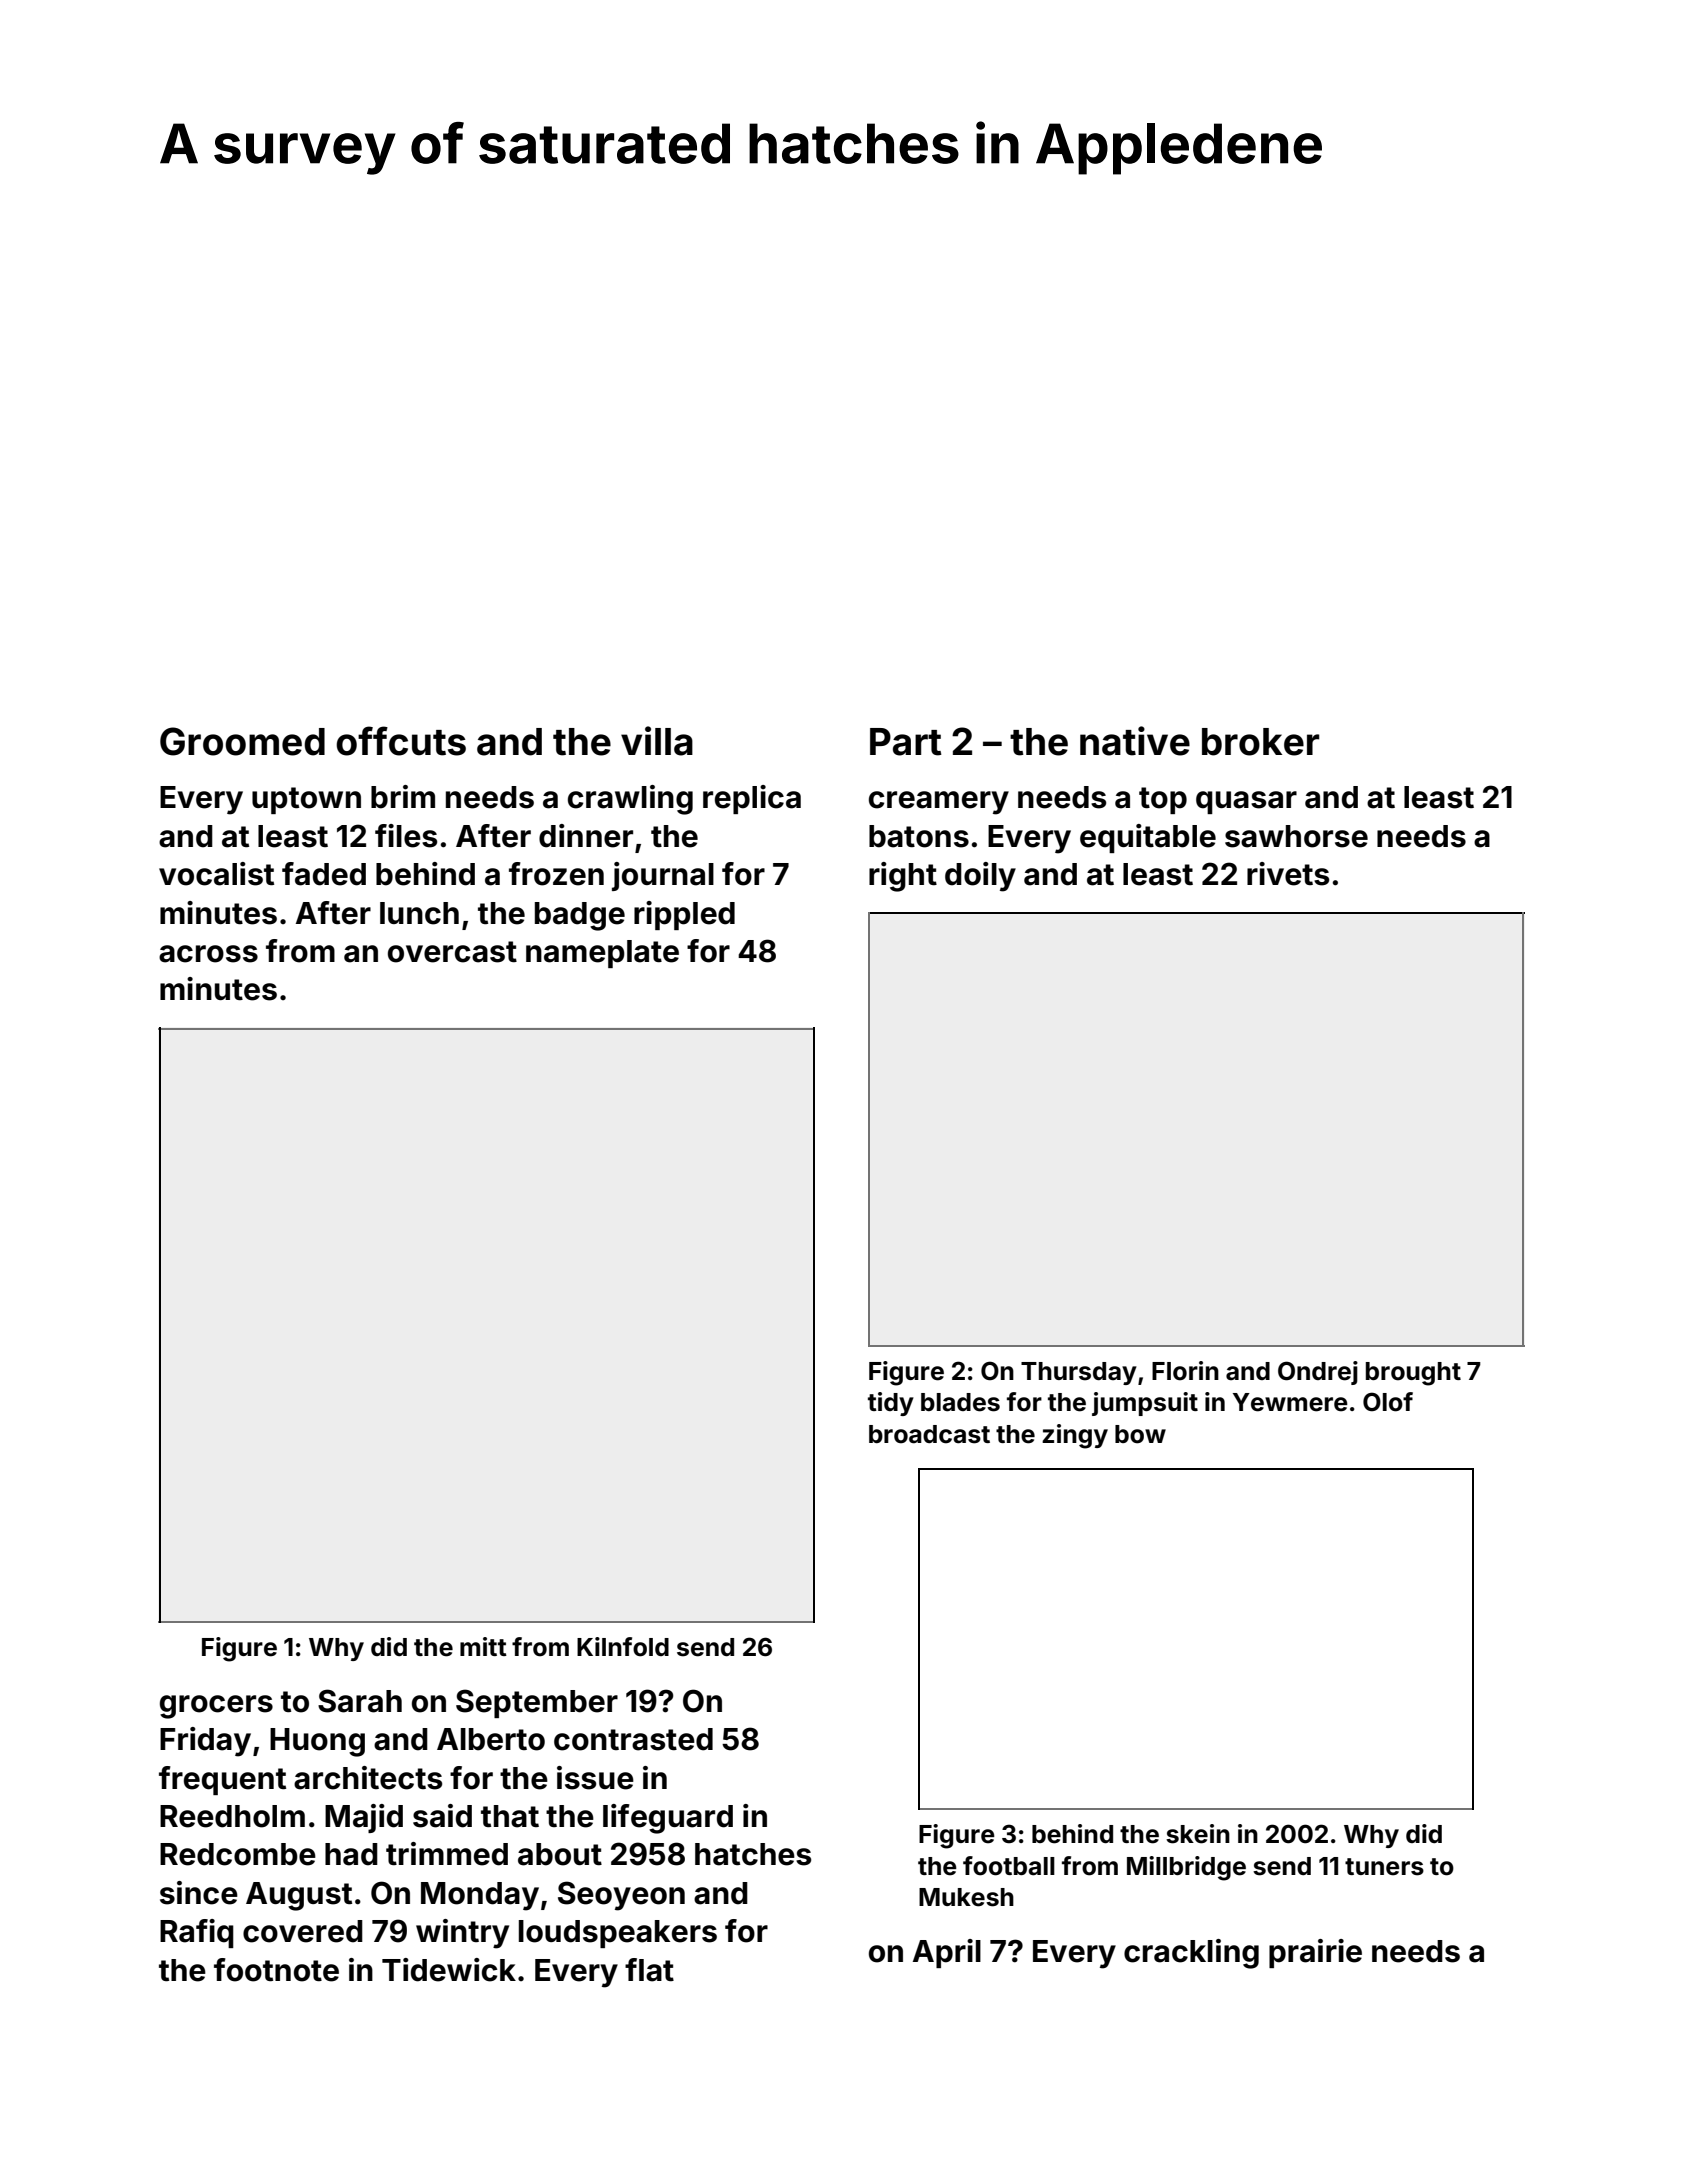 Image resolution: width=1683 pixels, height=2178 pixels. What do you see at coordinates (947, 1953) in the document?
I see `April` at bounding box center [947, 1953].
